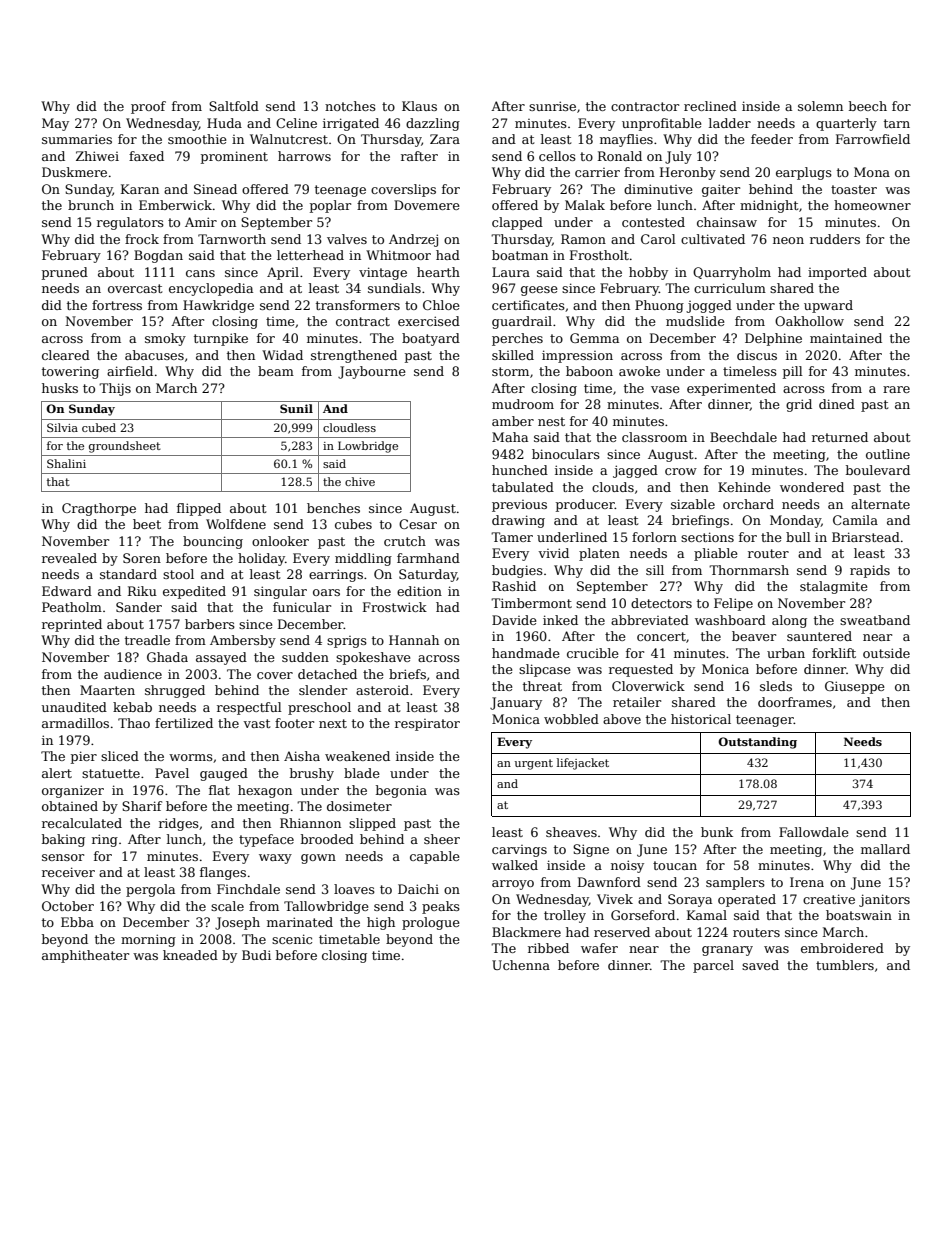 Image resolution: width=952 pixels, height=1233 pixels. I want to click on begonia, so click(401, 791).
